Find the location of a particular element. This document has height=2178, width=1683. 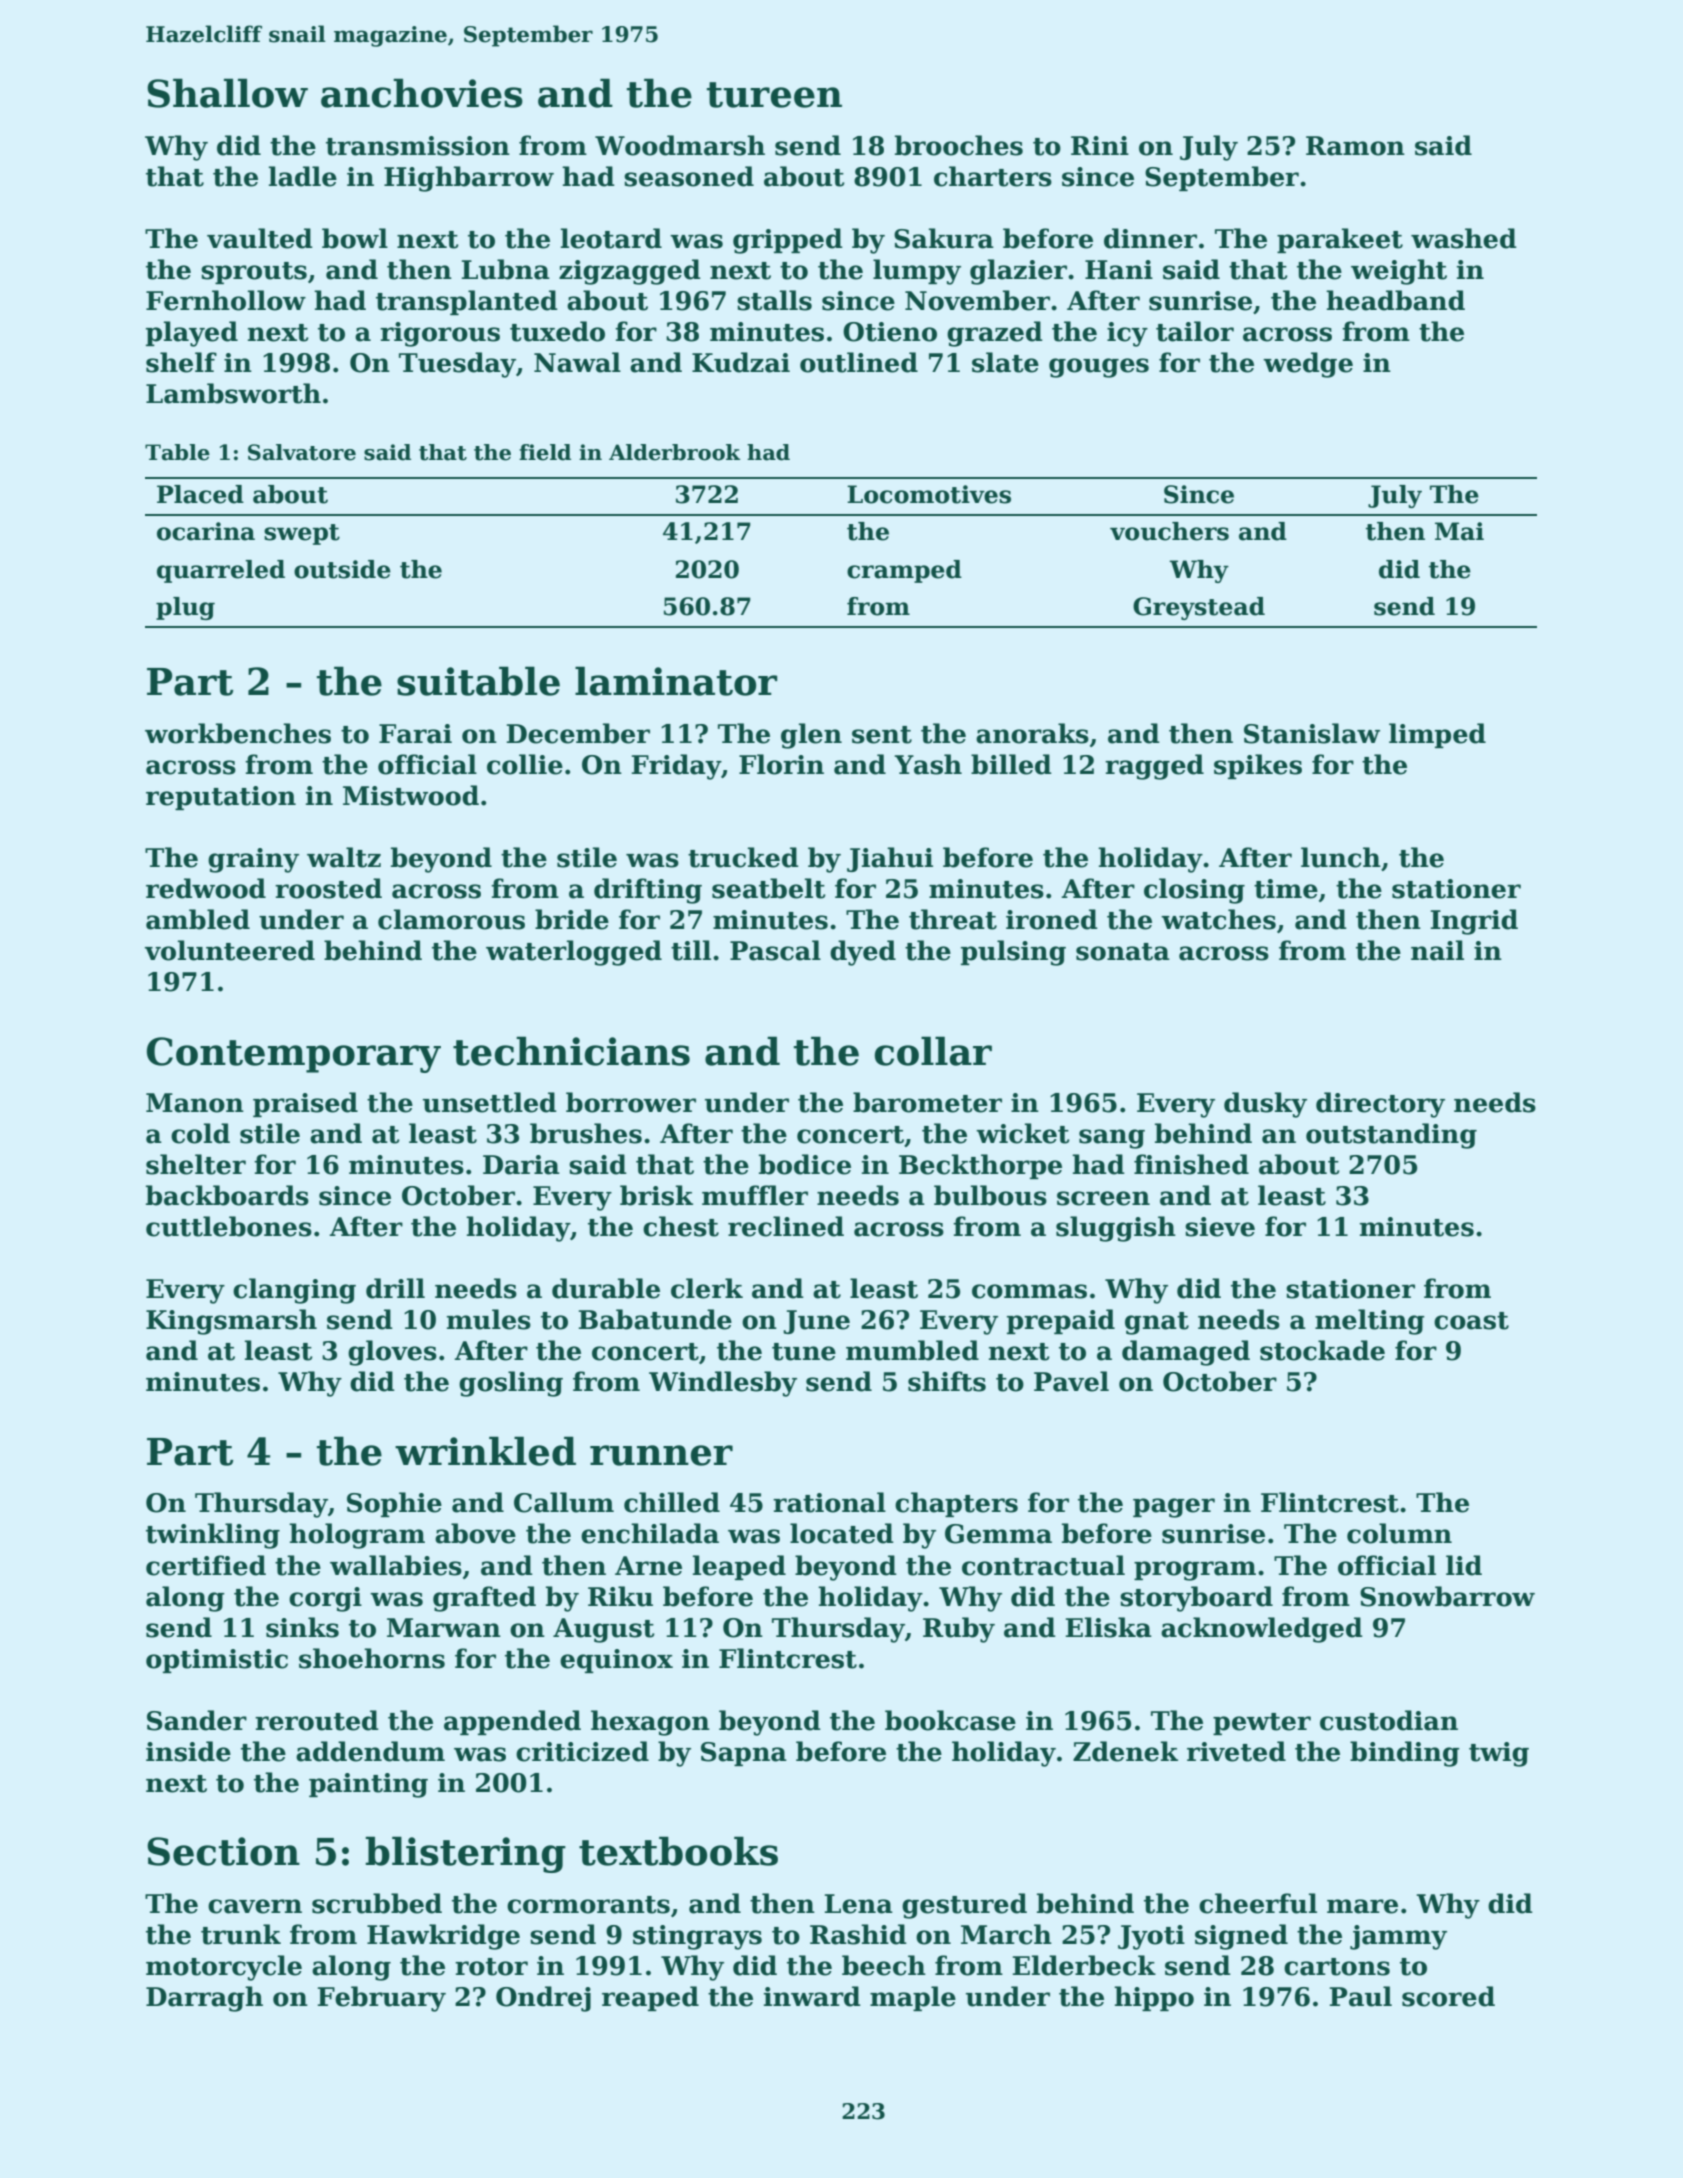

February is located at coordinates (381, 1999).
